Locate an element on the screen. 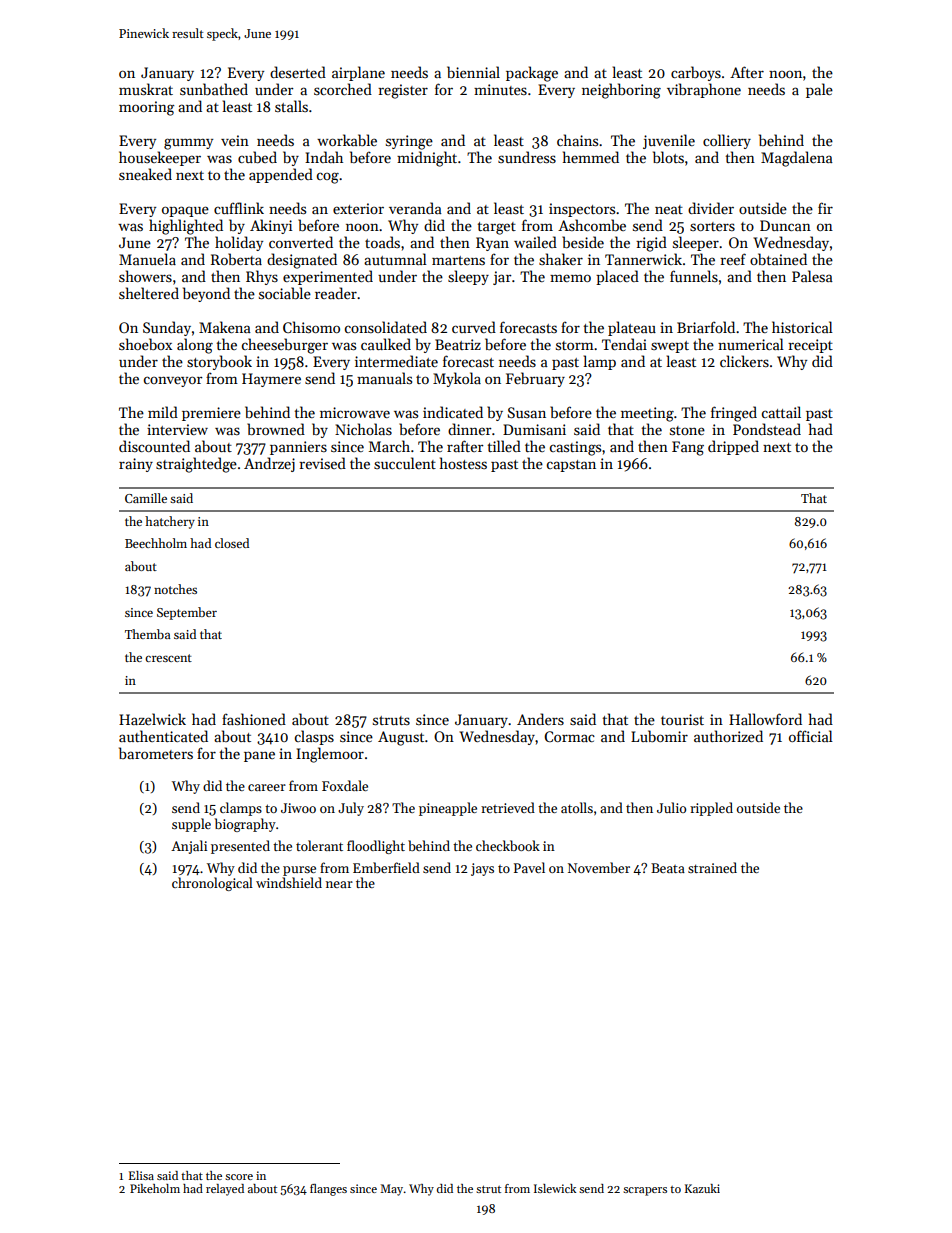  hostess is located at coordinates (463, 463).
